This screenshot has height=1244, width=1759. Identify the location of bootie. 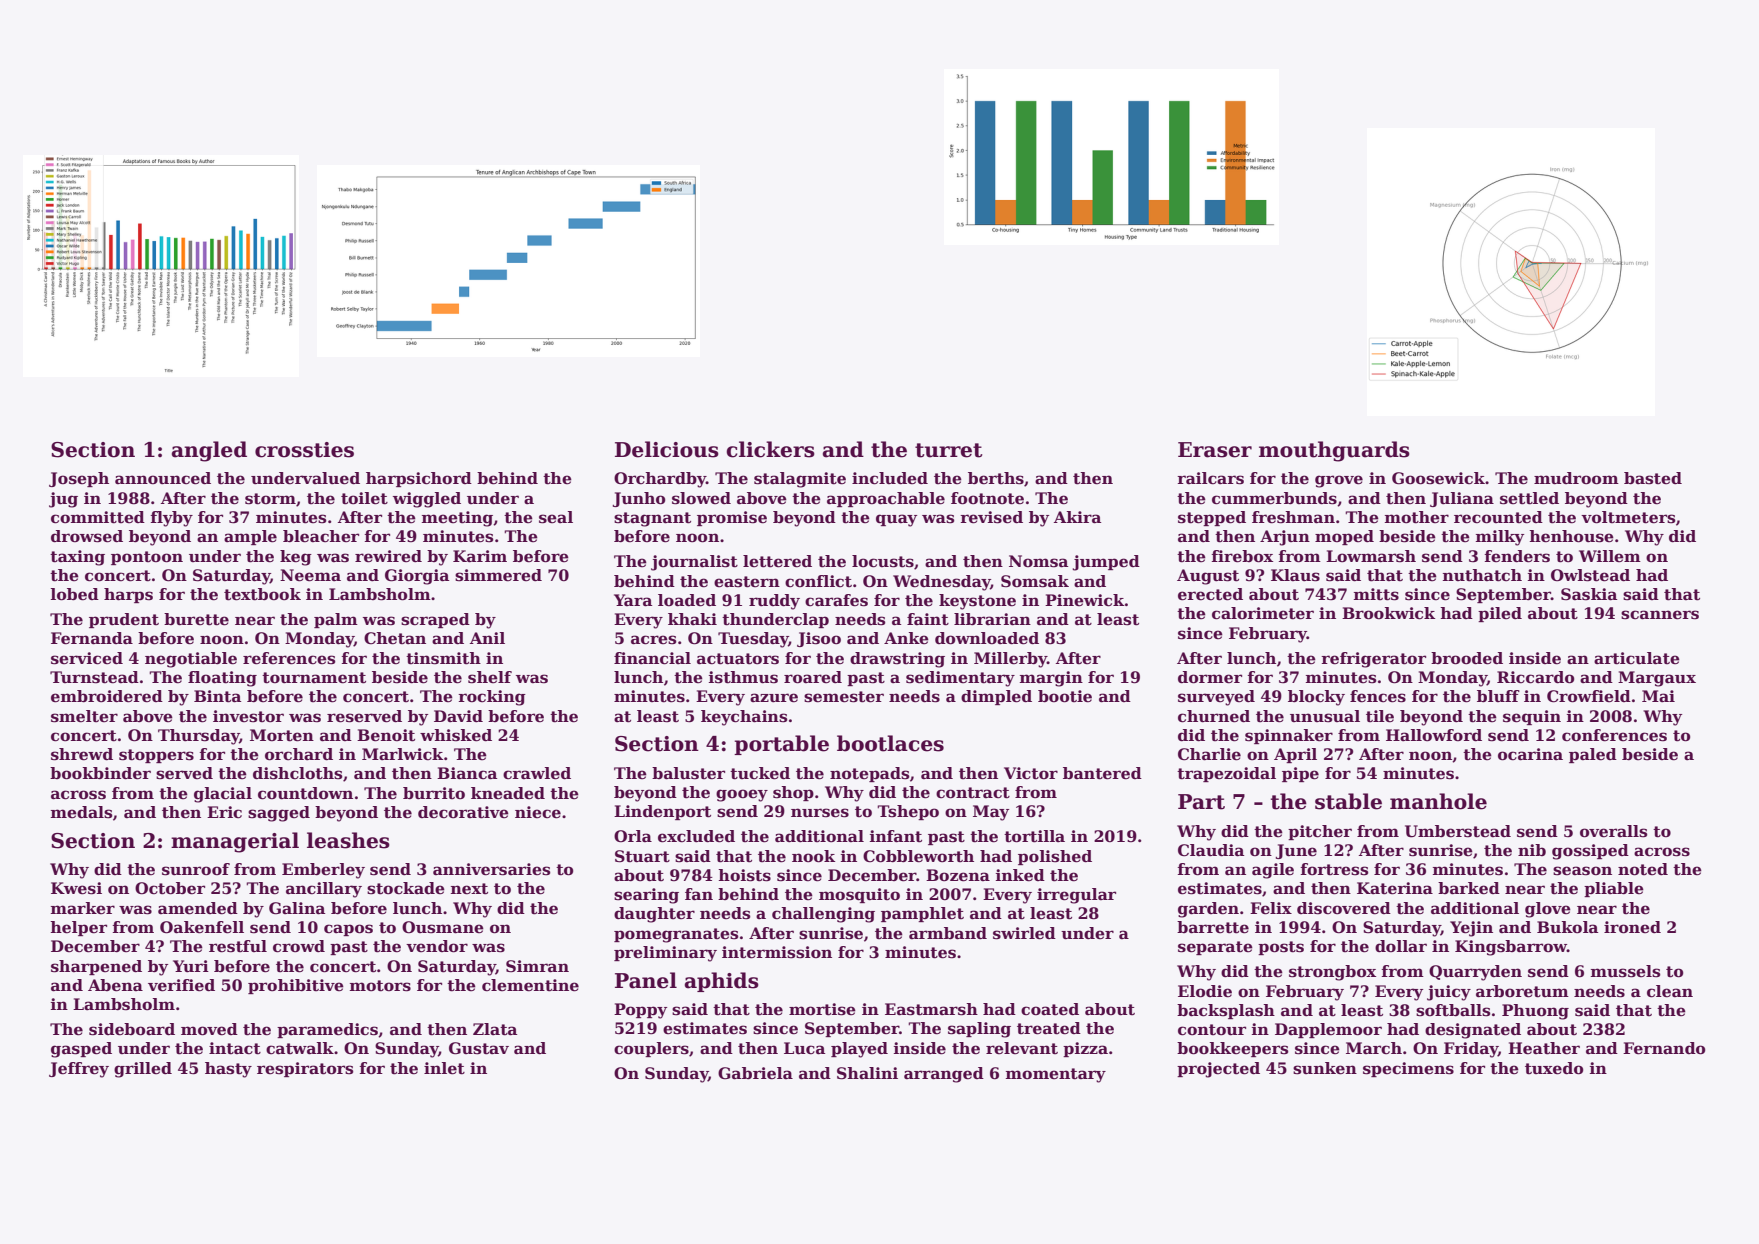
(1065, 696).
